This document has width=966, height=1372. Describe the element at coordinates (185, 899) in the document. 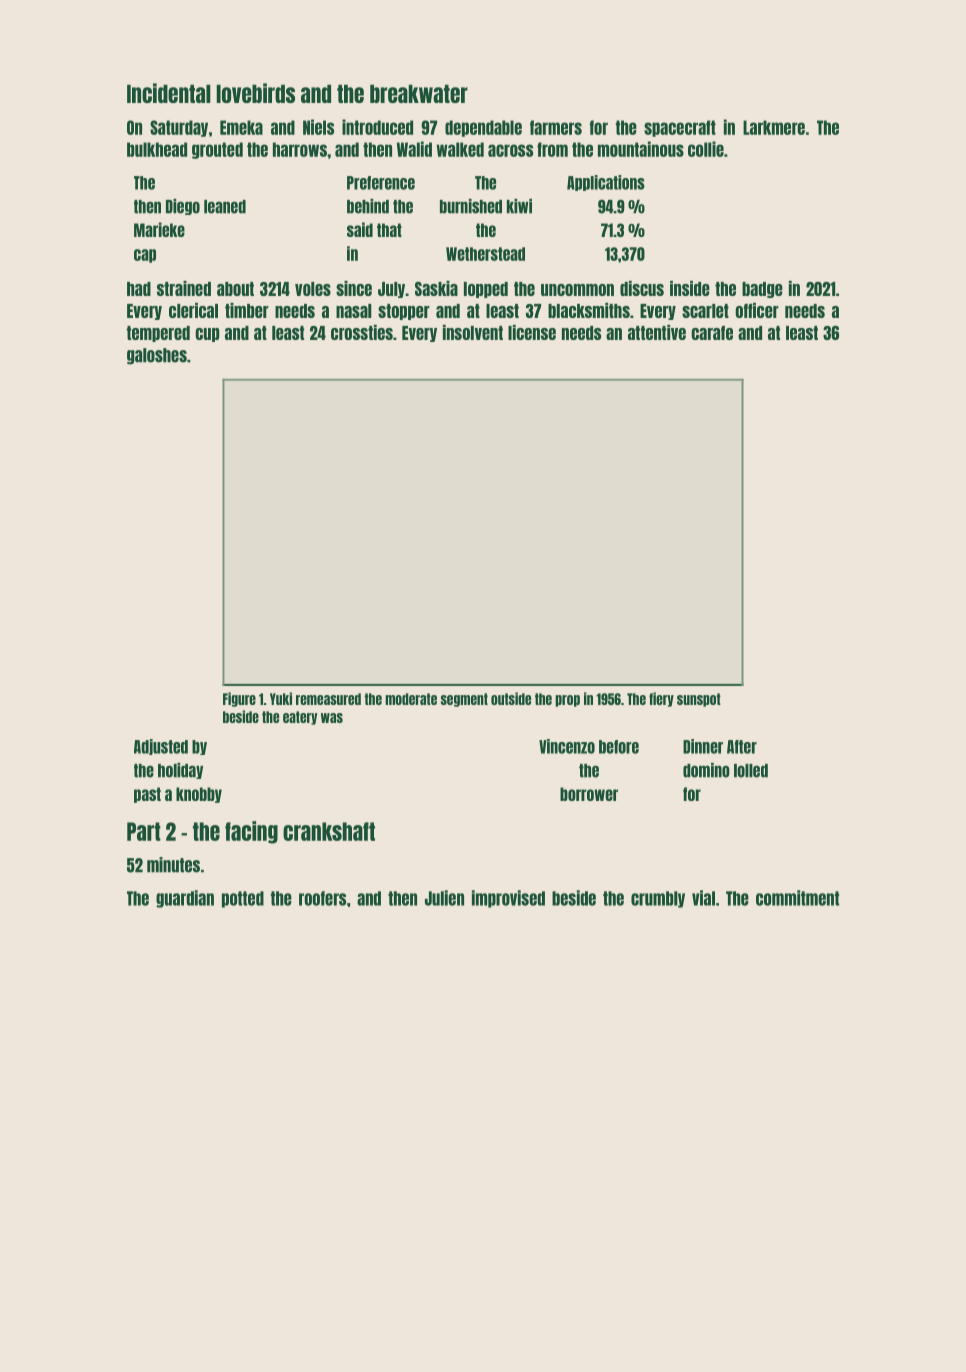

I see `guardian` at that location.
